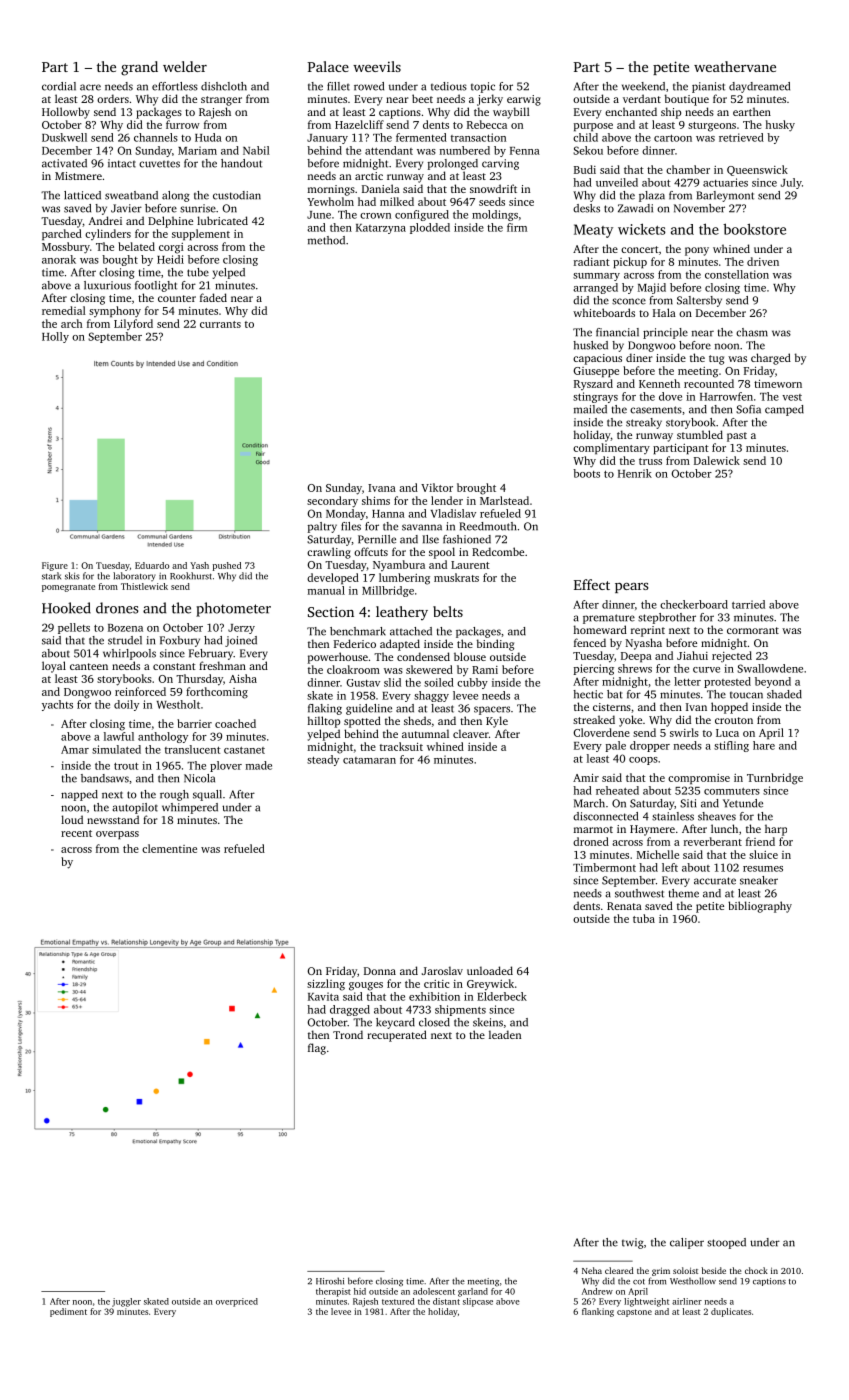 Image resolution: width=849 pixels, height=1400 pixels. What do you see at coordinates (517, 227) in the screenshot?
I see `firm` at bounding box center [517, 227].
